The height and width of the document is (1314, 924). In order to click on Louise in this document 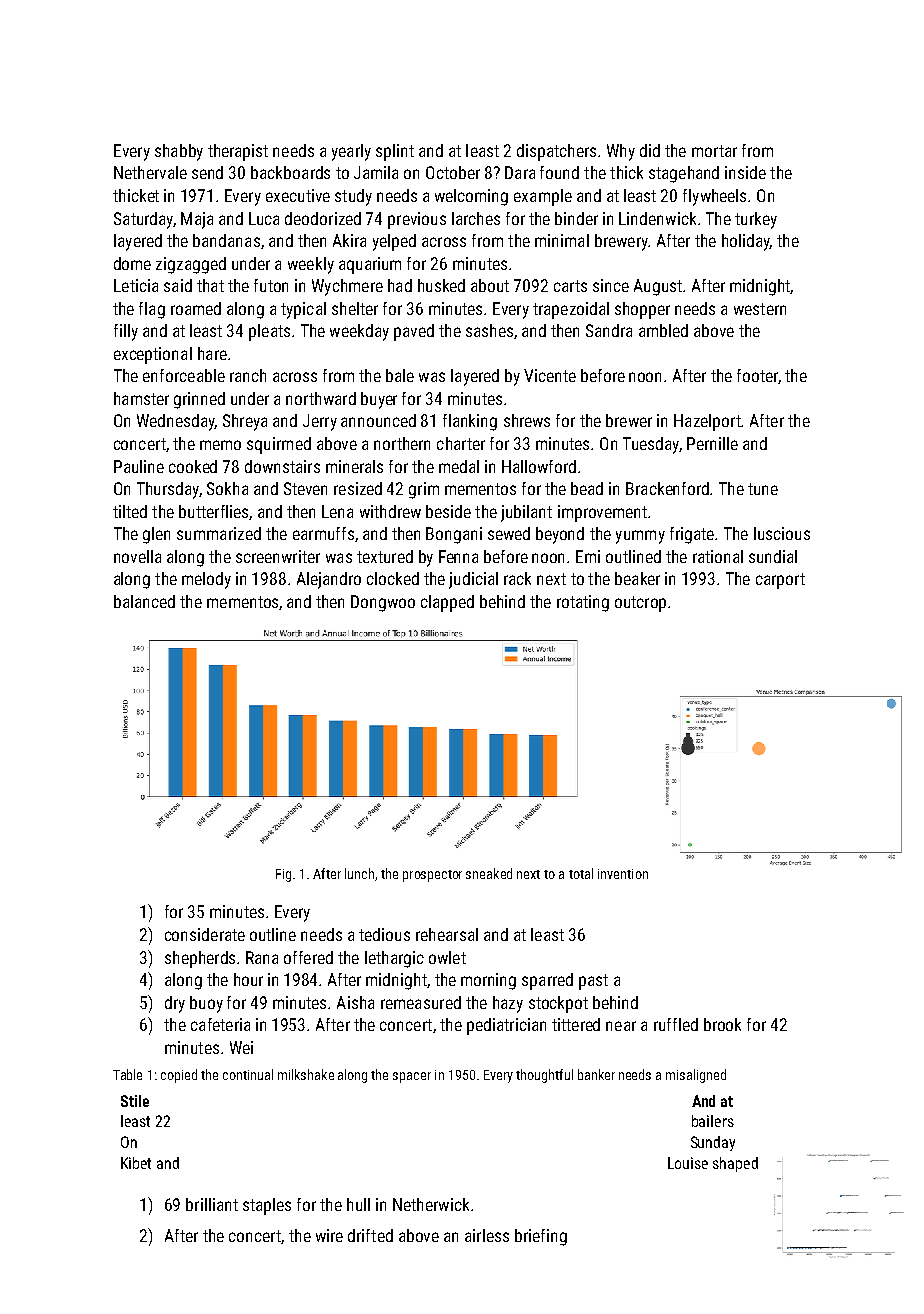, I will do `click(688, 1163)`.
